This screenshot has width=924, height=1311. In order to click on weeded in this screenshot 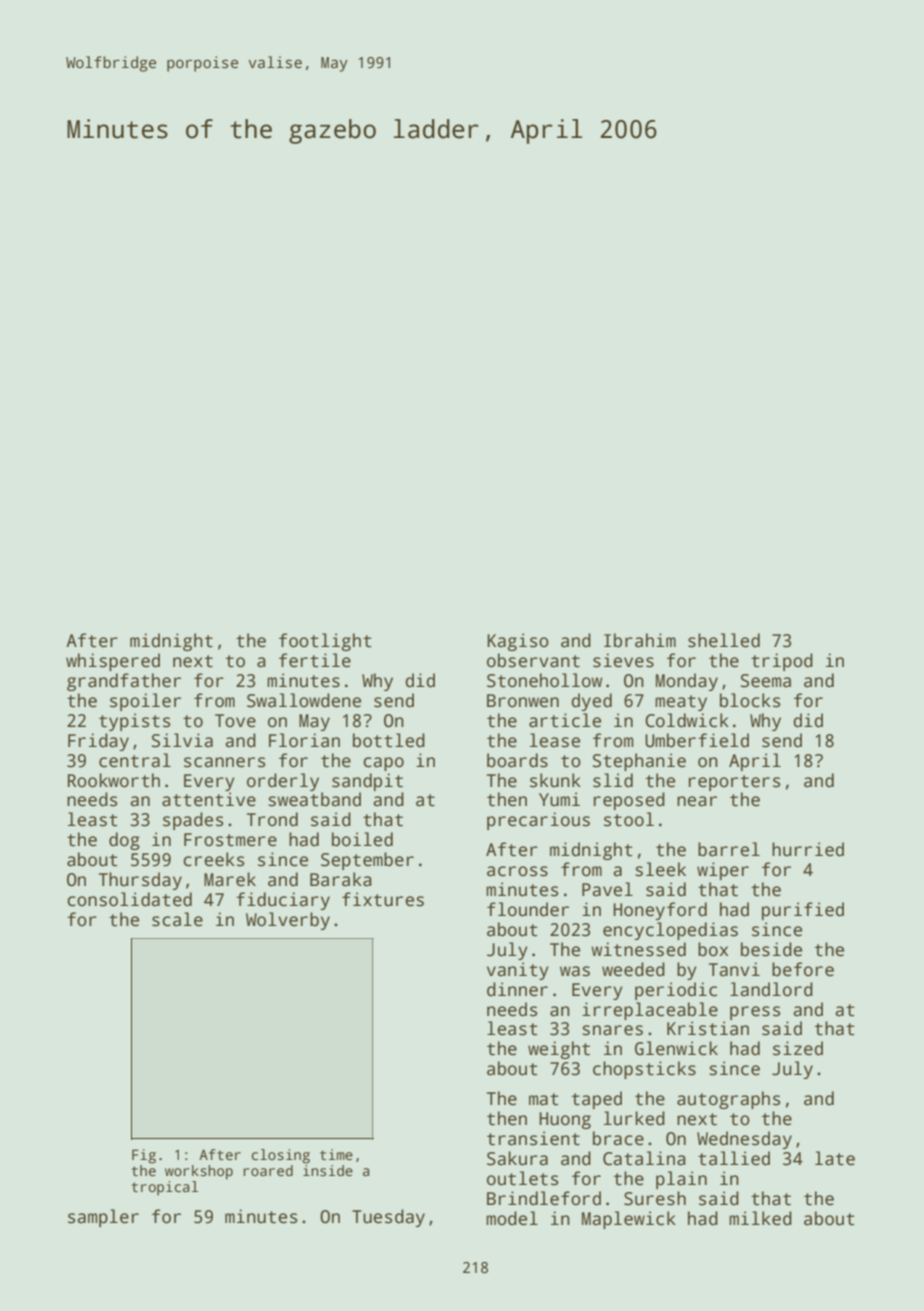, I will do `click(633, 969)`.
